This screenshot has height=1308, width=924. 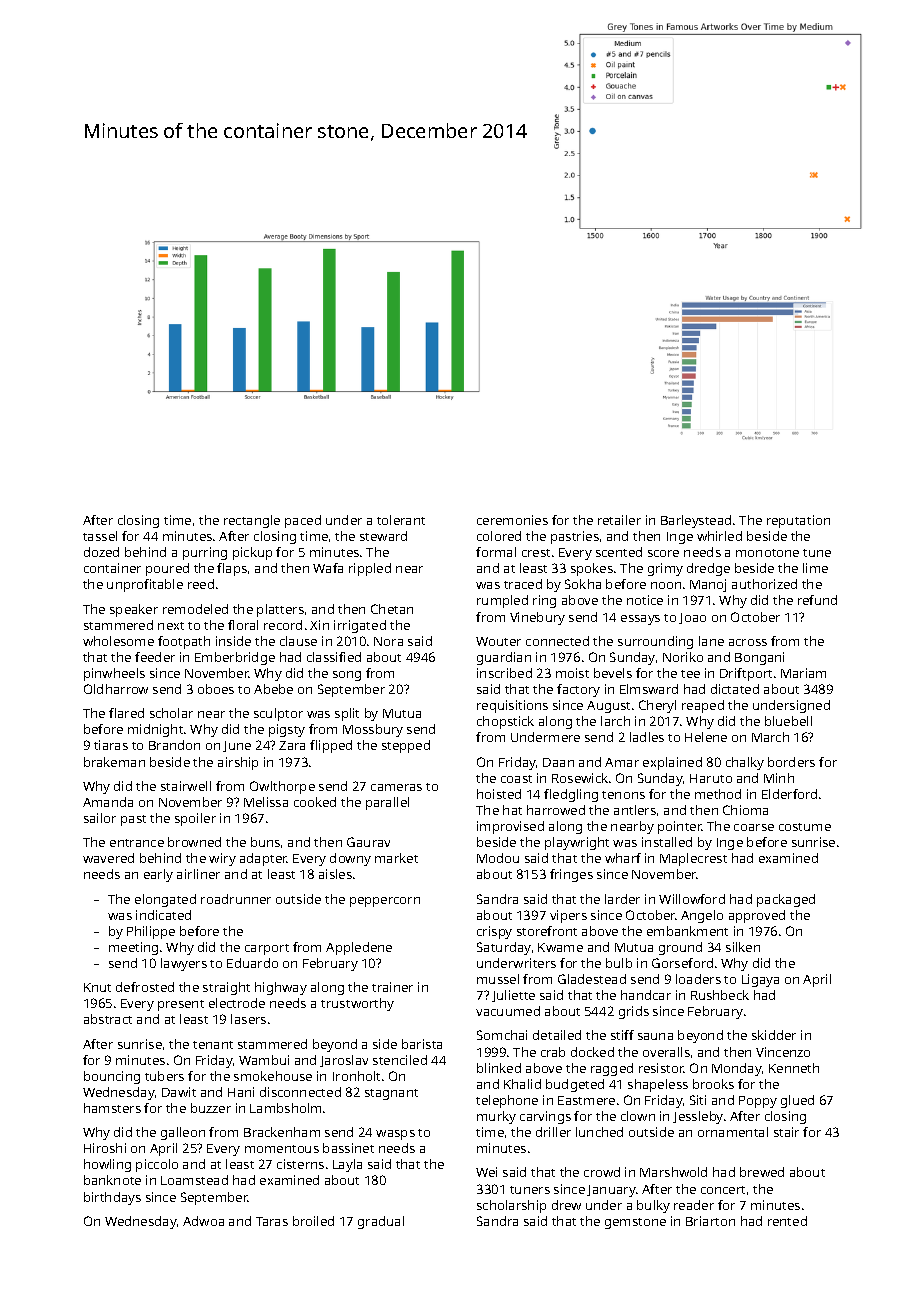 I want to click on reputation, so click(x=798, y=521).
